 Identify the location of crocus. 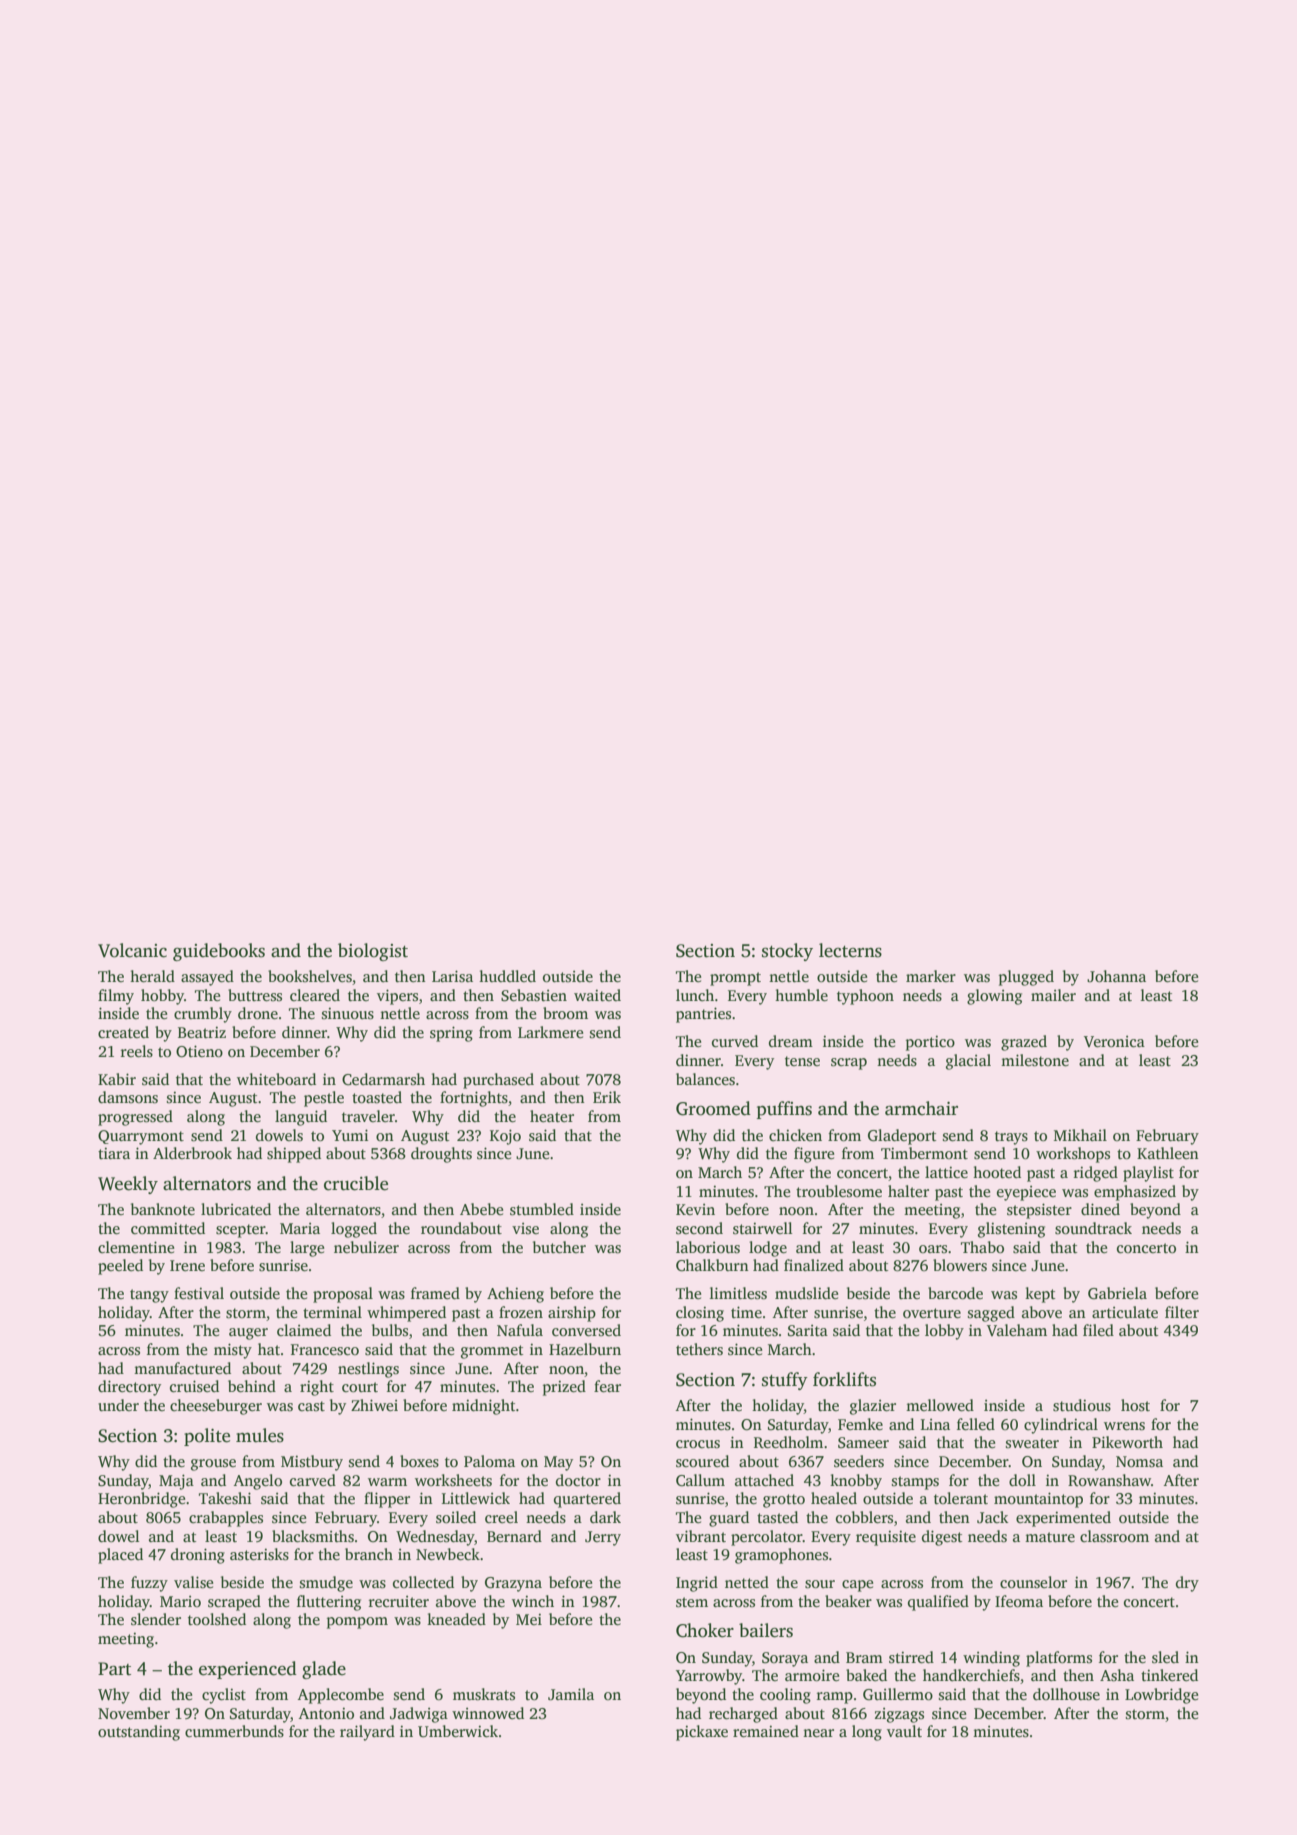
(698, 1444).
